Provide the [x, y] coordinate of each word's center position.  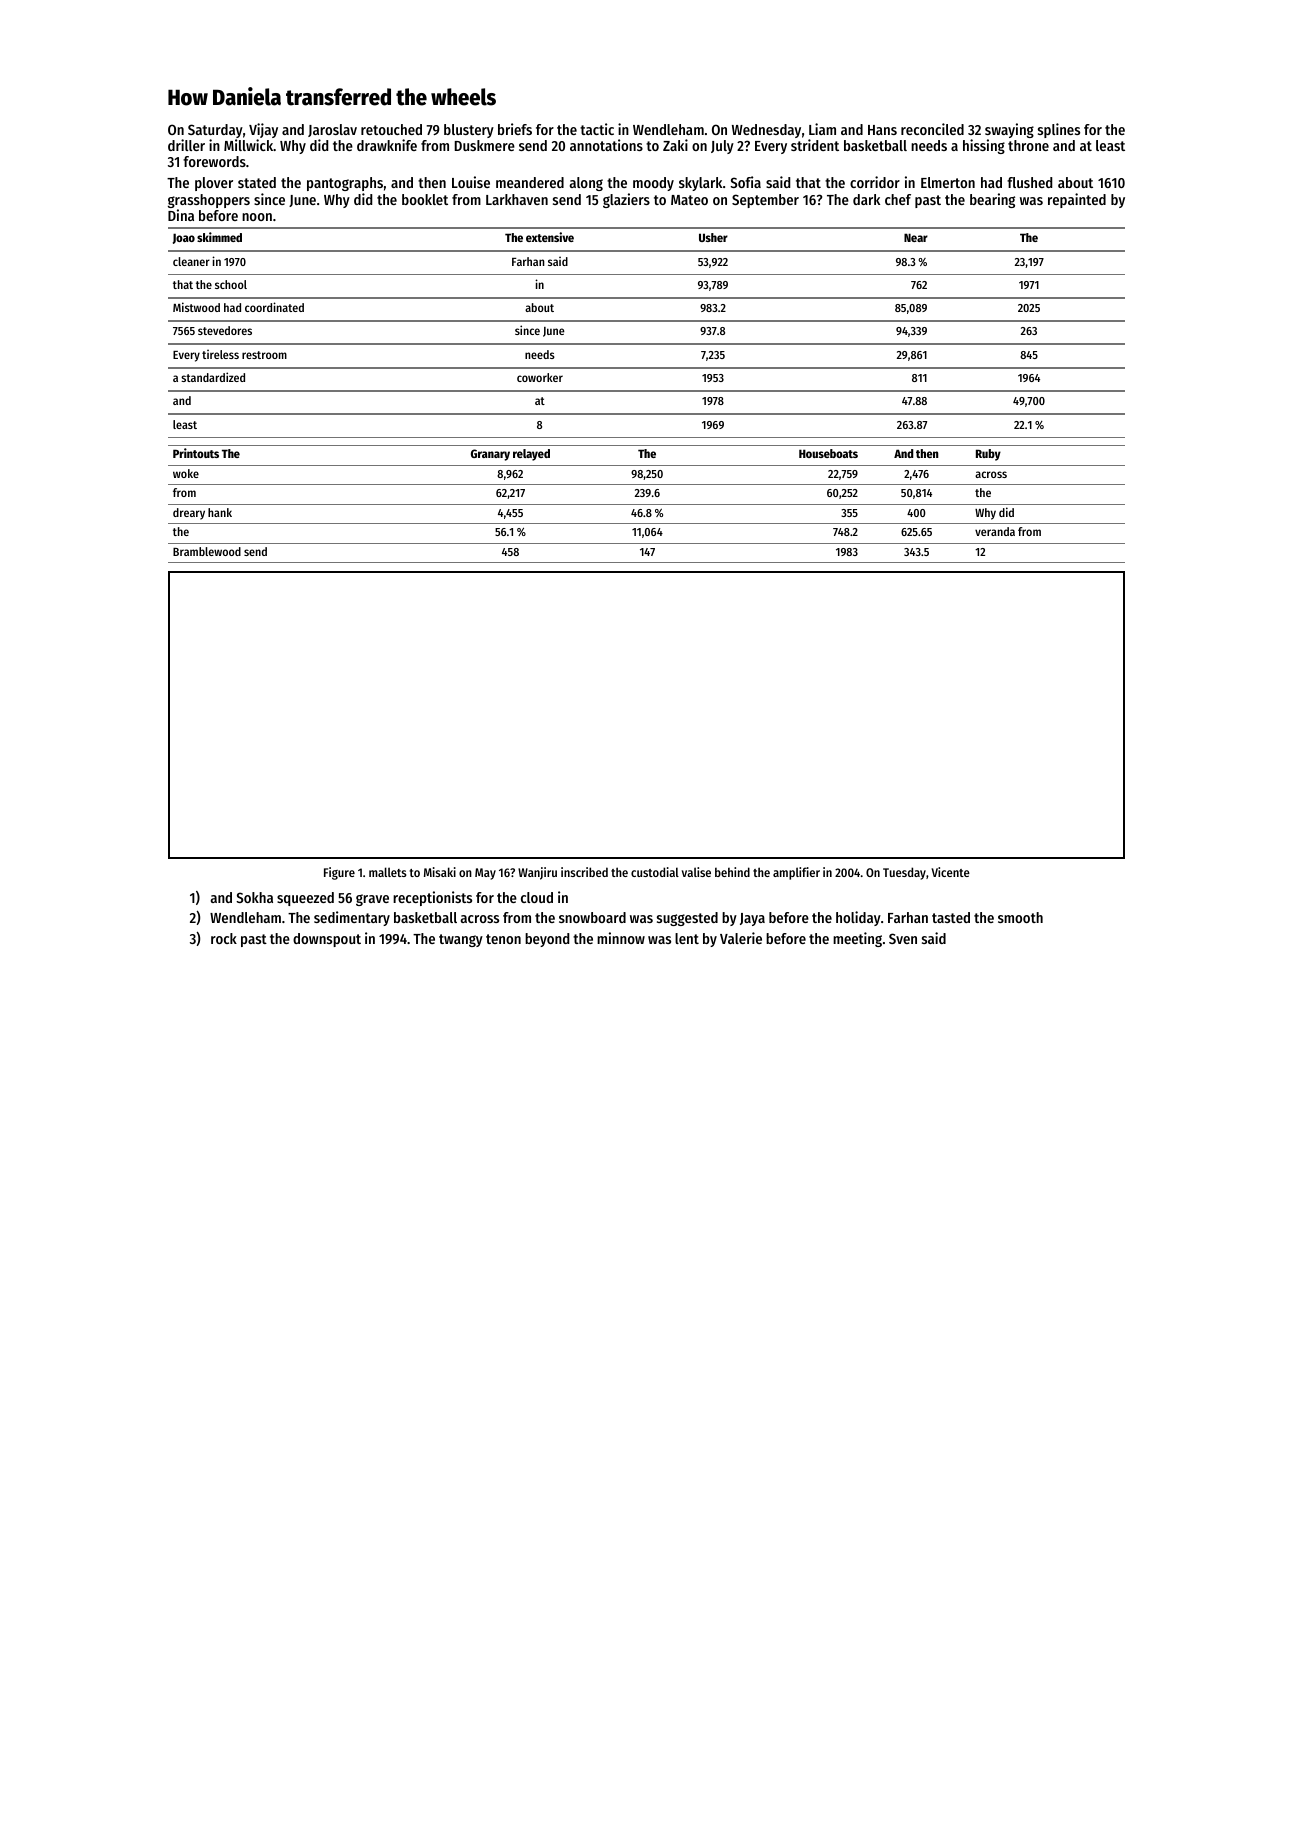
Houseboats [828, 453]
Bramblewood [207, 551]
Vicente [950, 872]
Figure [339, 873]
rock [224, 938]
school [231, 284]
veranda [995, 531]
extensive [550, 237]
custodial [655, 872]
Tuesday [904, 873]
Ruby [988, 455]
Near [916, 237]
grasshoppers [209, 201]
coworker [540, 377]
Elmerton [948, 182]
